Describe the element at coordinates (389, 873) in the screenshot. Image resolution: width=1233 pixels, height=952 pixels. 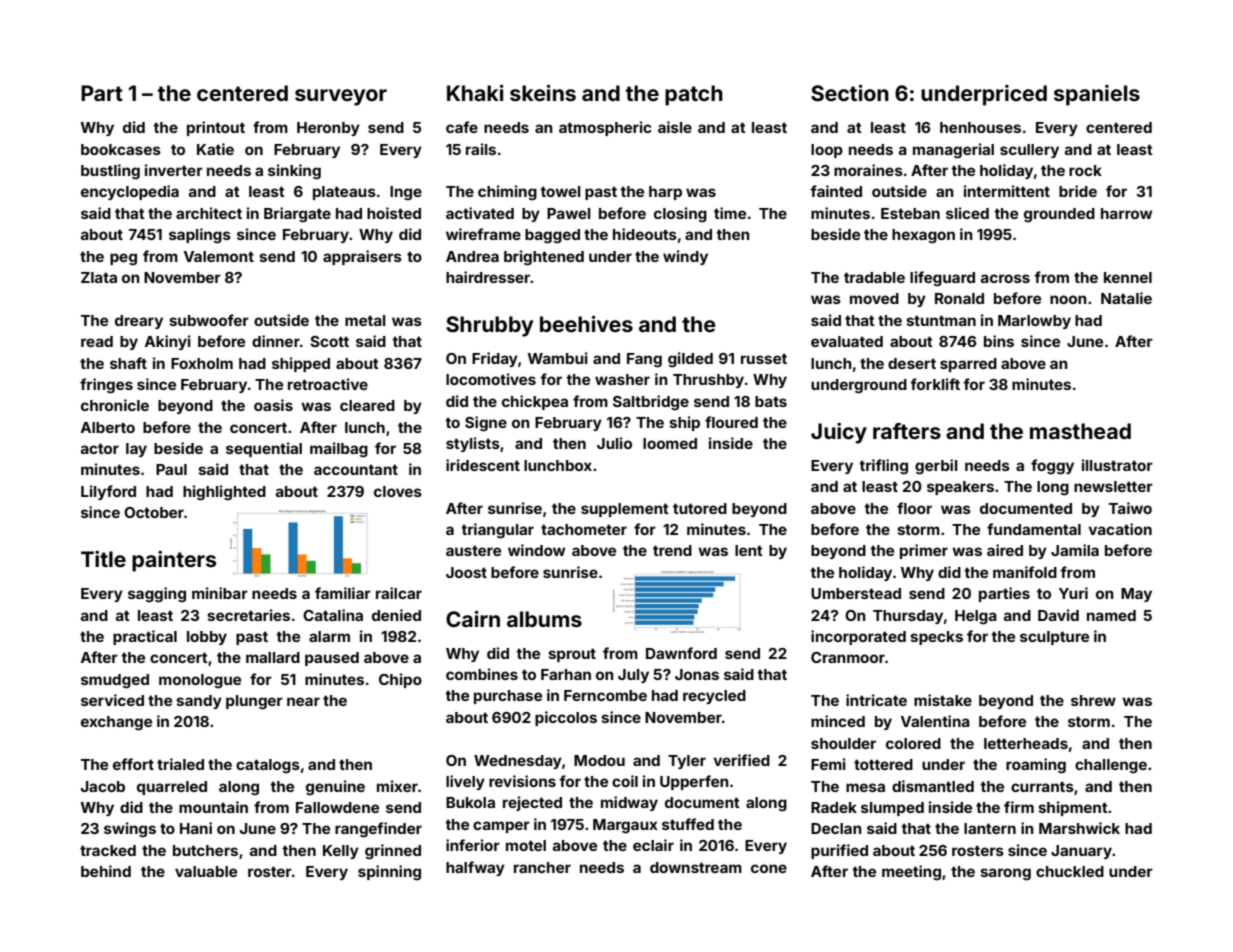
I see `spinning` at that location.
